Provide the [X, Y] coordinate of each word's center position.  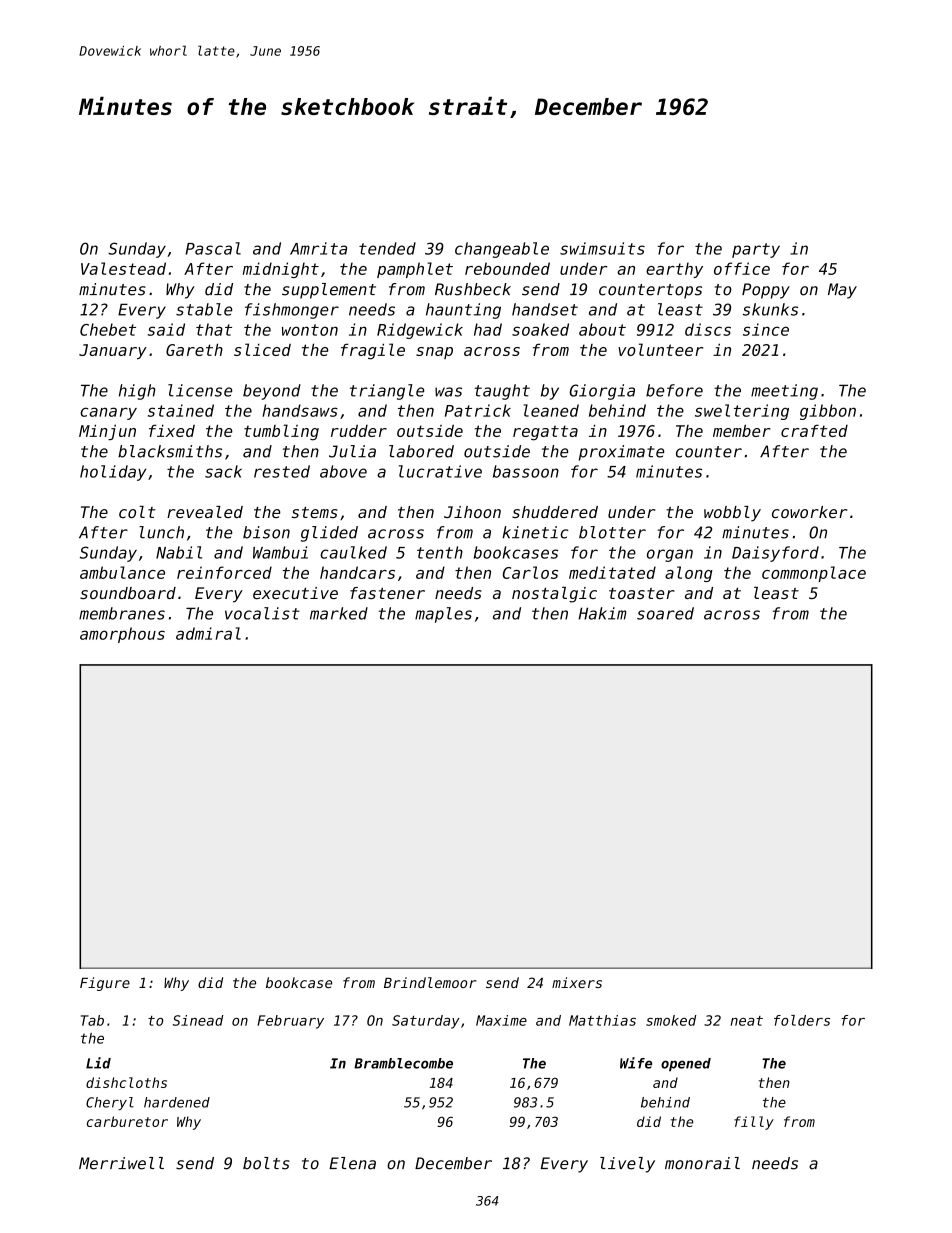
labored [421, 451]
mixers [577, 982]
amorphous [122, 635]
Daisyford [775, 554]
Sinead [198, 1020]
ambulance [122, 572]
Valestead [123, 268]
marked [339, 613]
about [602, 329]
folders [802, 1020]
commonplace [814, 574]
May [842, 291]
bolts [266, 1163]
